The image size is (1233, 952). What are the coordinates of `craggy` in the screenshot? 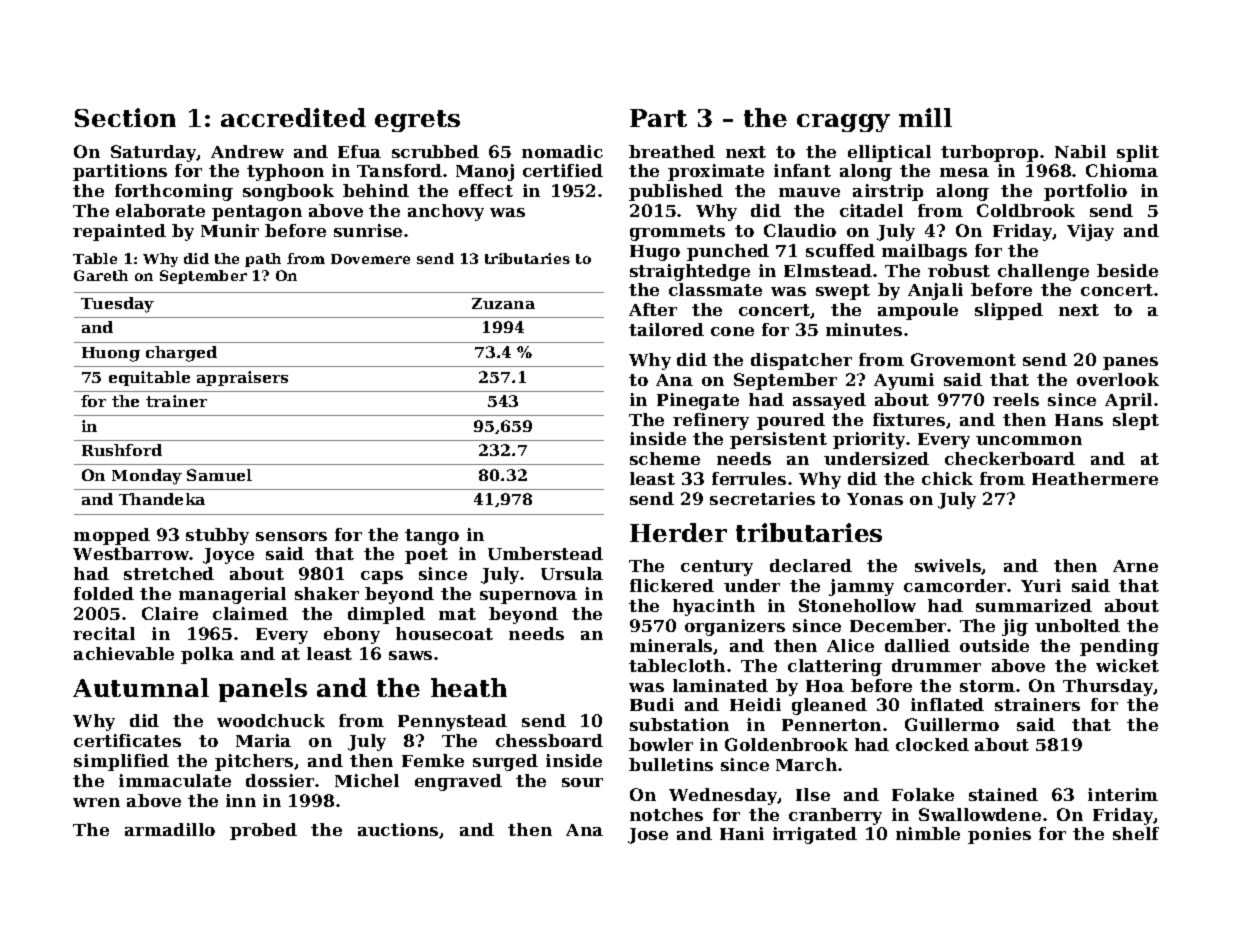 It's located at (843, 123).
